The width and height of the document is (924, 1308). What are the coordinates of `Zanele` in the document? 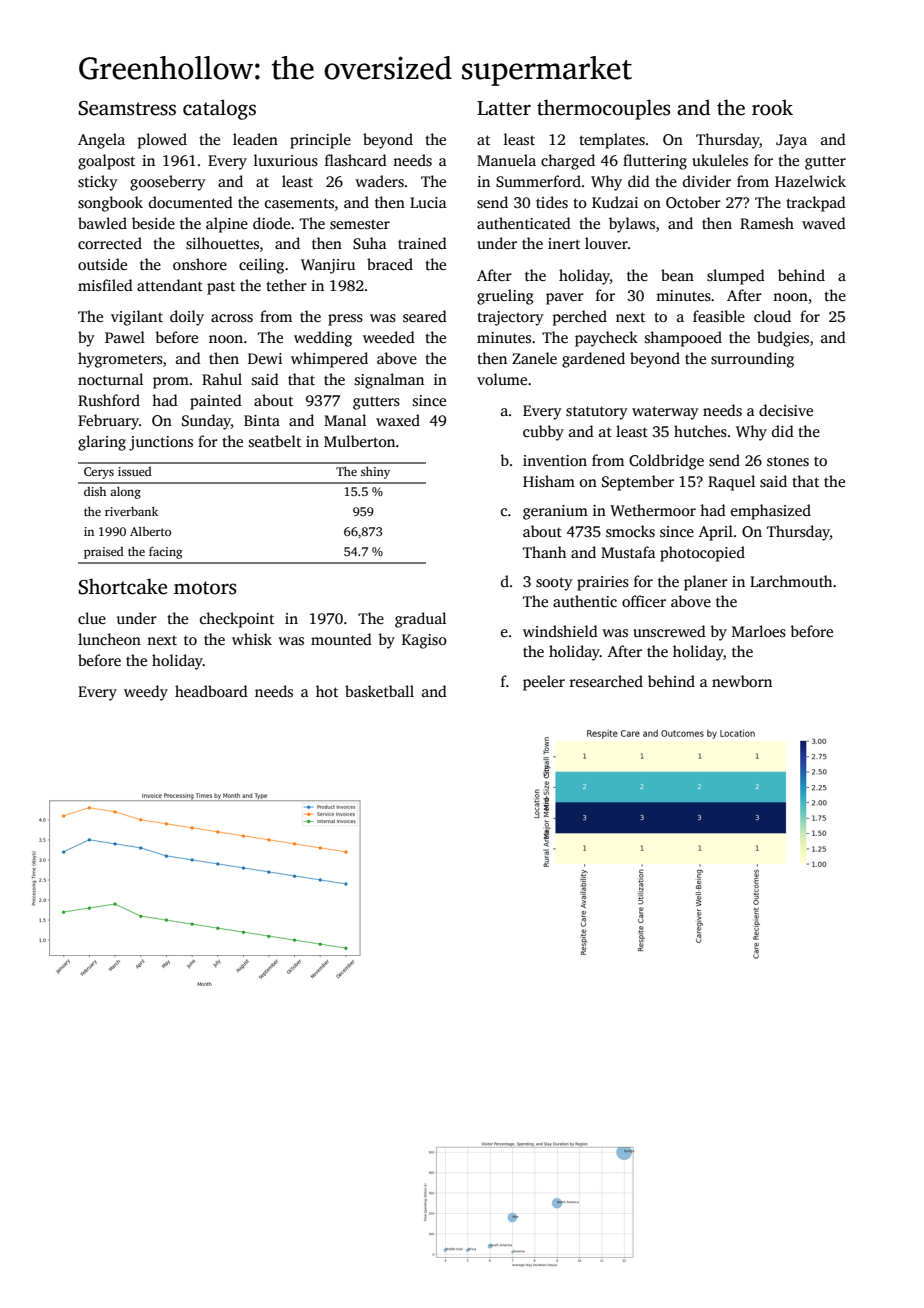 It's located at (534, 358).
